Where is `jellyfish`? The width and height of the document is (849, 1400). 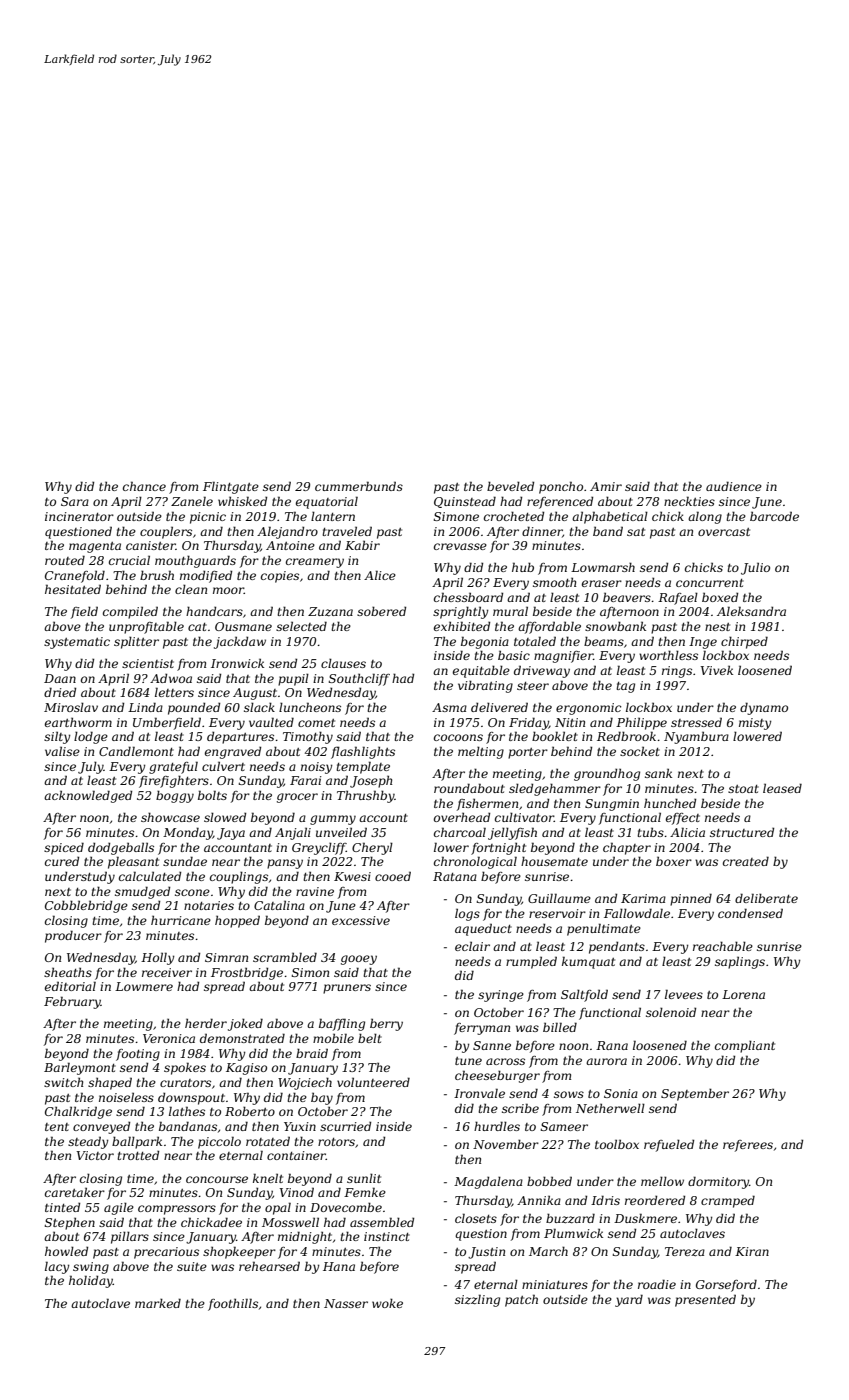 jellyfish is located at coordinates (512, 833).
